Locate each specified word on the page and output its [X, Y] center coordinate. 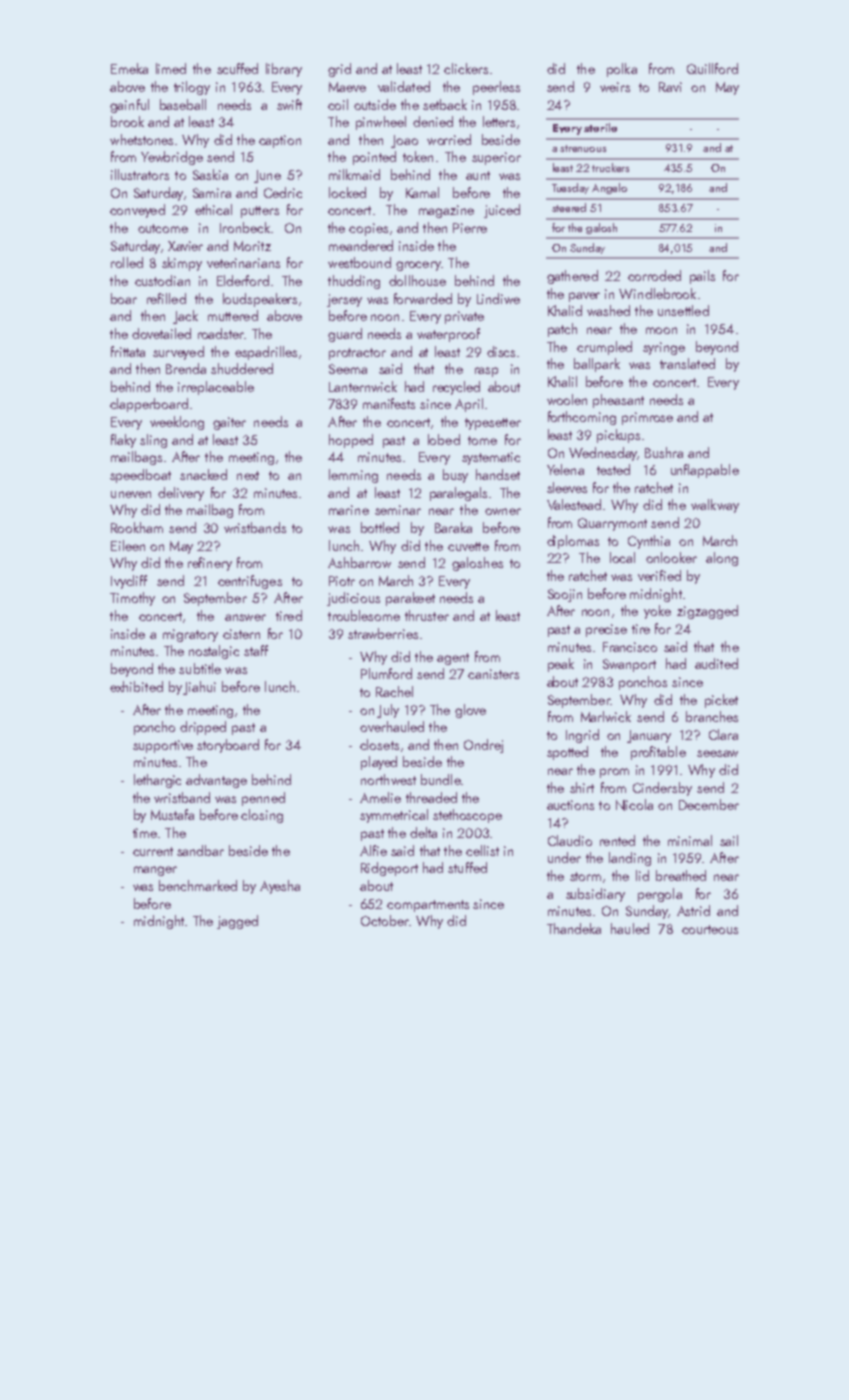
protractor [357, 354]
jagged [237, 922]
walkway [715, 506]
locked [347, 192]
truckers [610, 167]
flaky [123, 441]
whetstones [141, 139]
